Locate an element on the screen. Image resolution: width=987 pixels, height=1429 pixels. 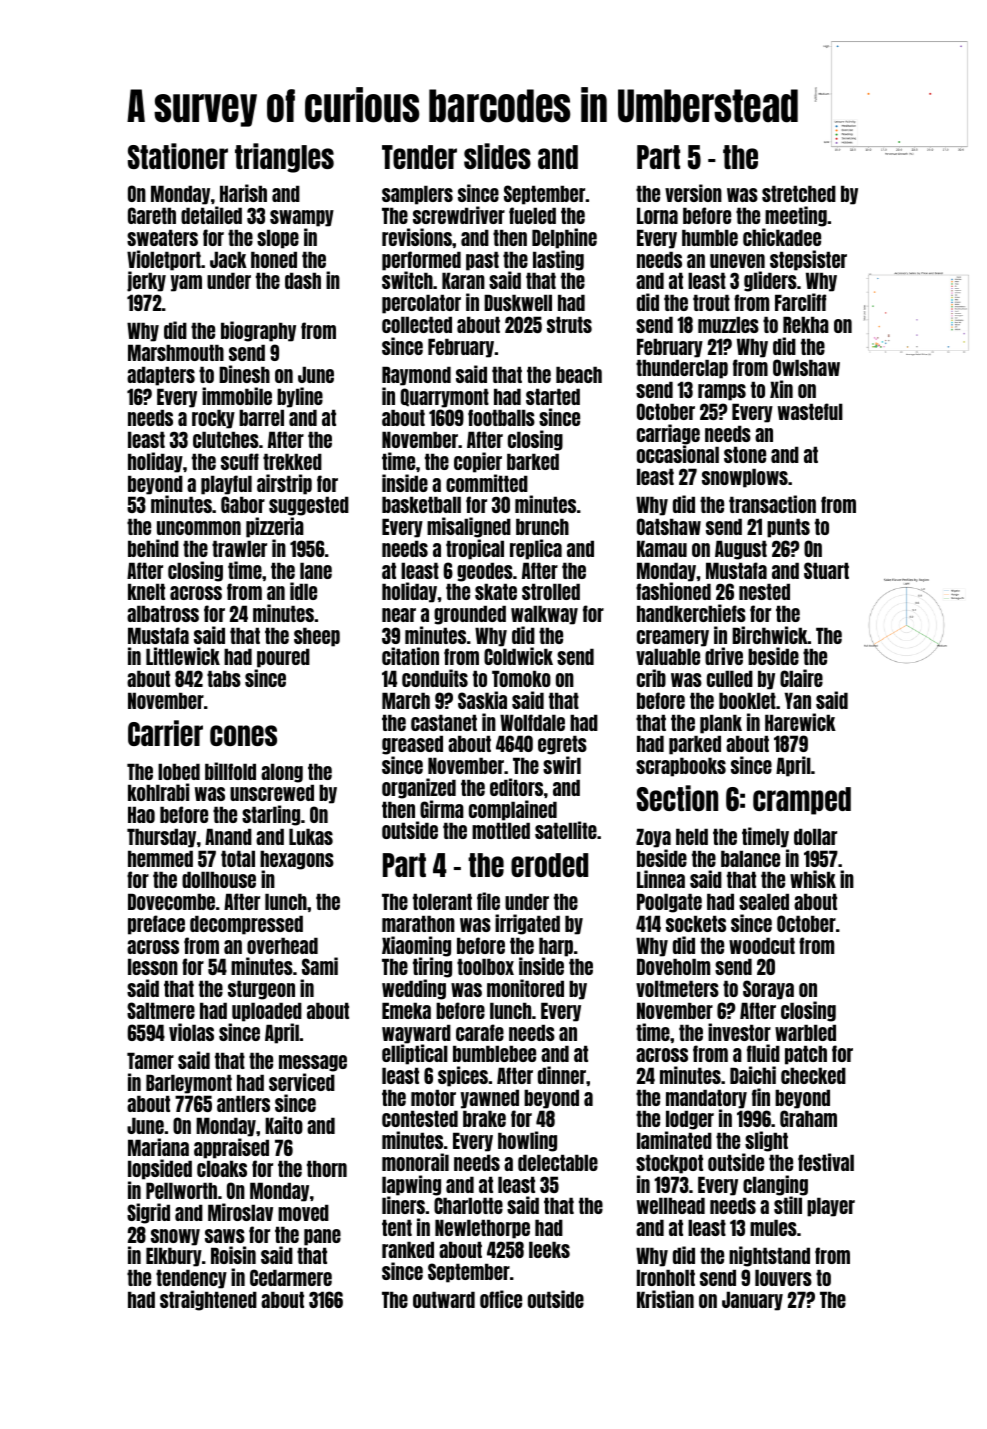
swampy is located at coordinates (302, 218).
